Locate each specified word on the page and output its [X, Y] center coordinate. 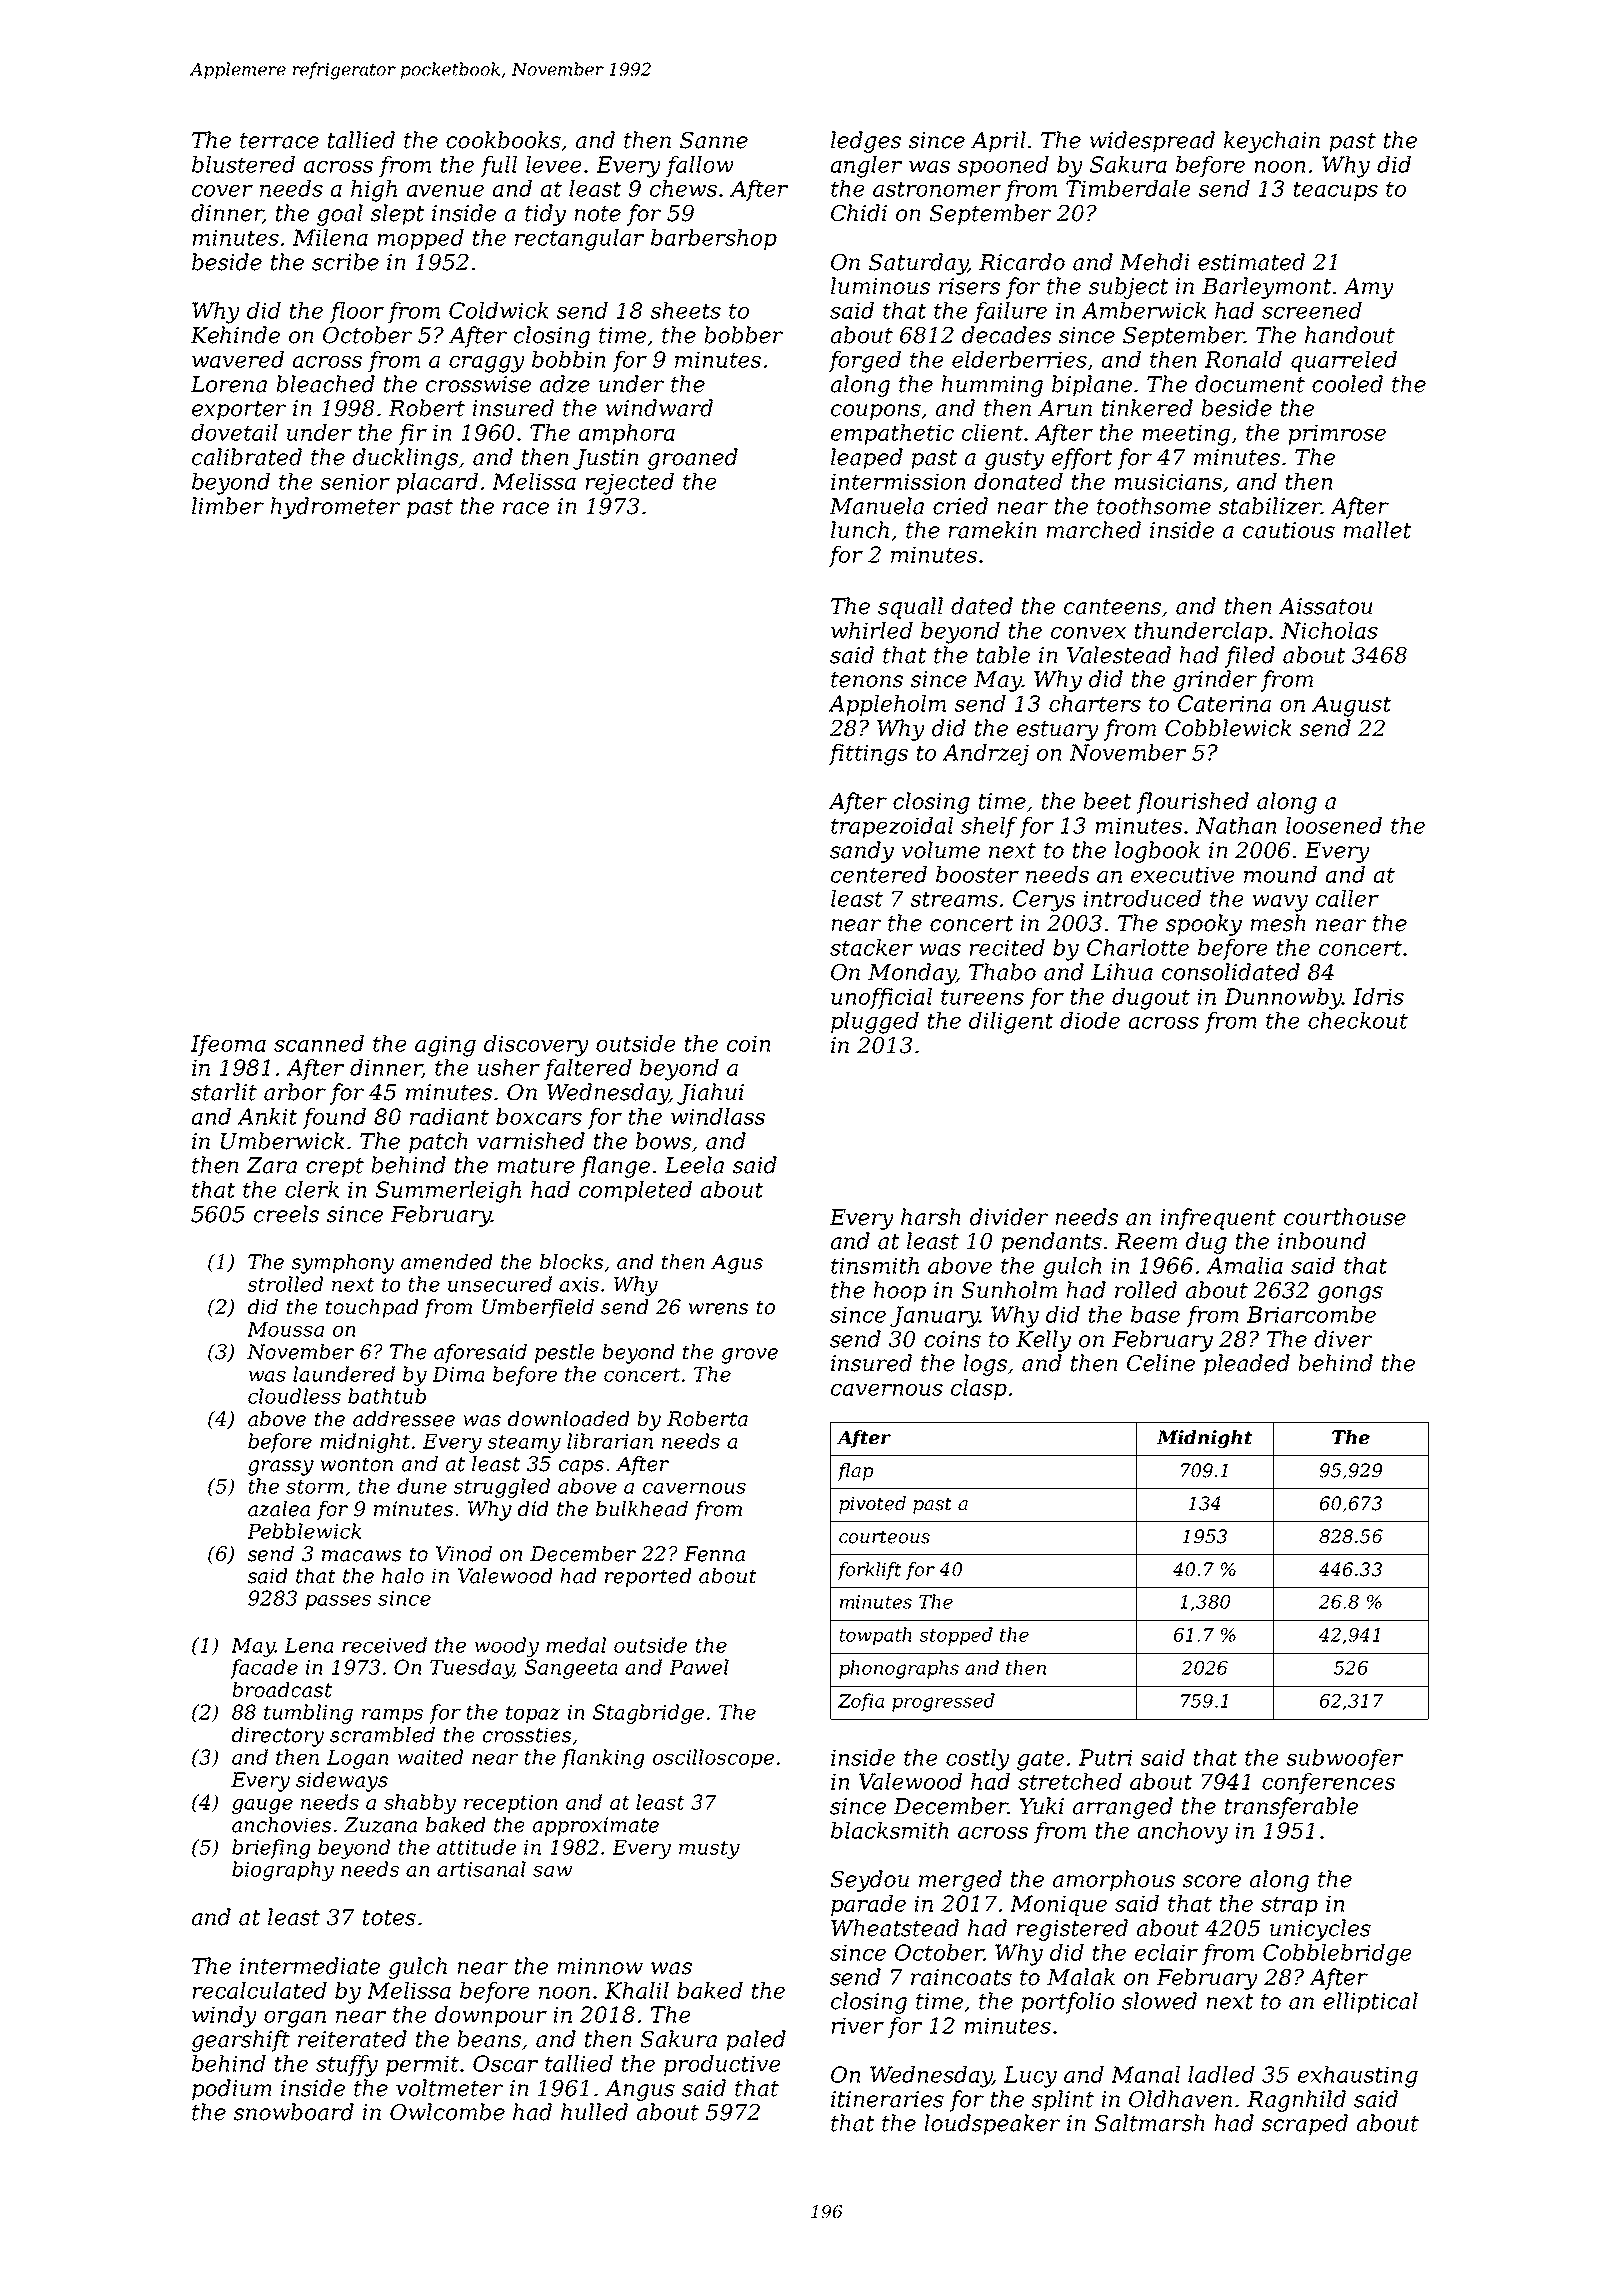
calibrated [247, 457]
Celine [1161, 1363]
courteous [884, 1537]
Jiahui [710, 1094]
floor [356, 312]
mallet [1377, 530]
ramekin [992, 530]
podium [232, 2090]
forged [864, 362]
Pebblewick [304, 1531]
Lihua [1122, 972]
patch [438, 1143]
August [1352, 706]
